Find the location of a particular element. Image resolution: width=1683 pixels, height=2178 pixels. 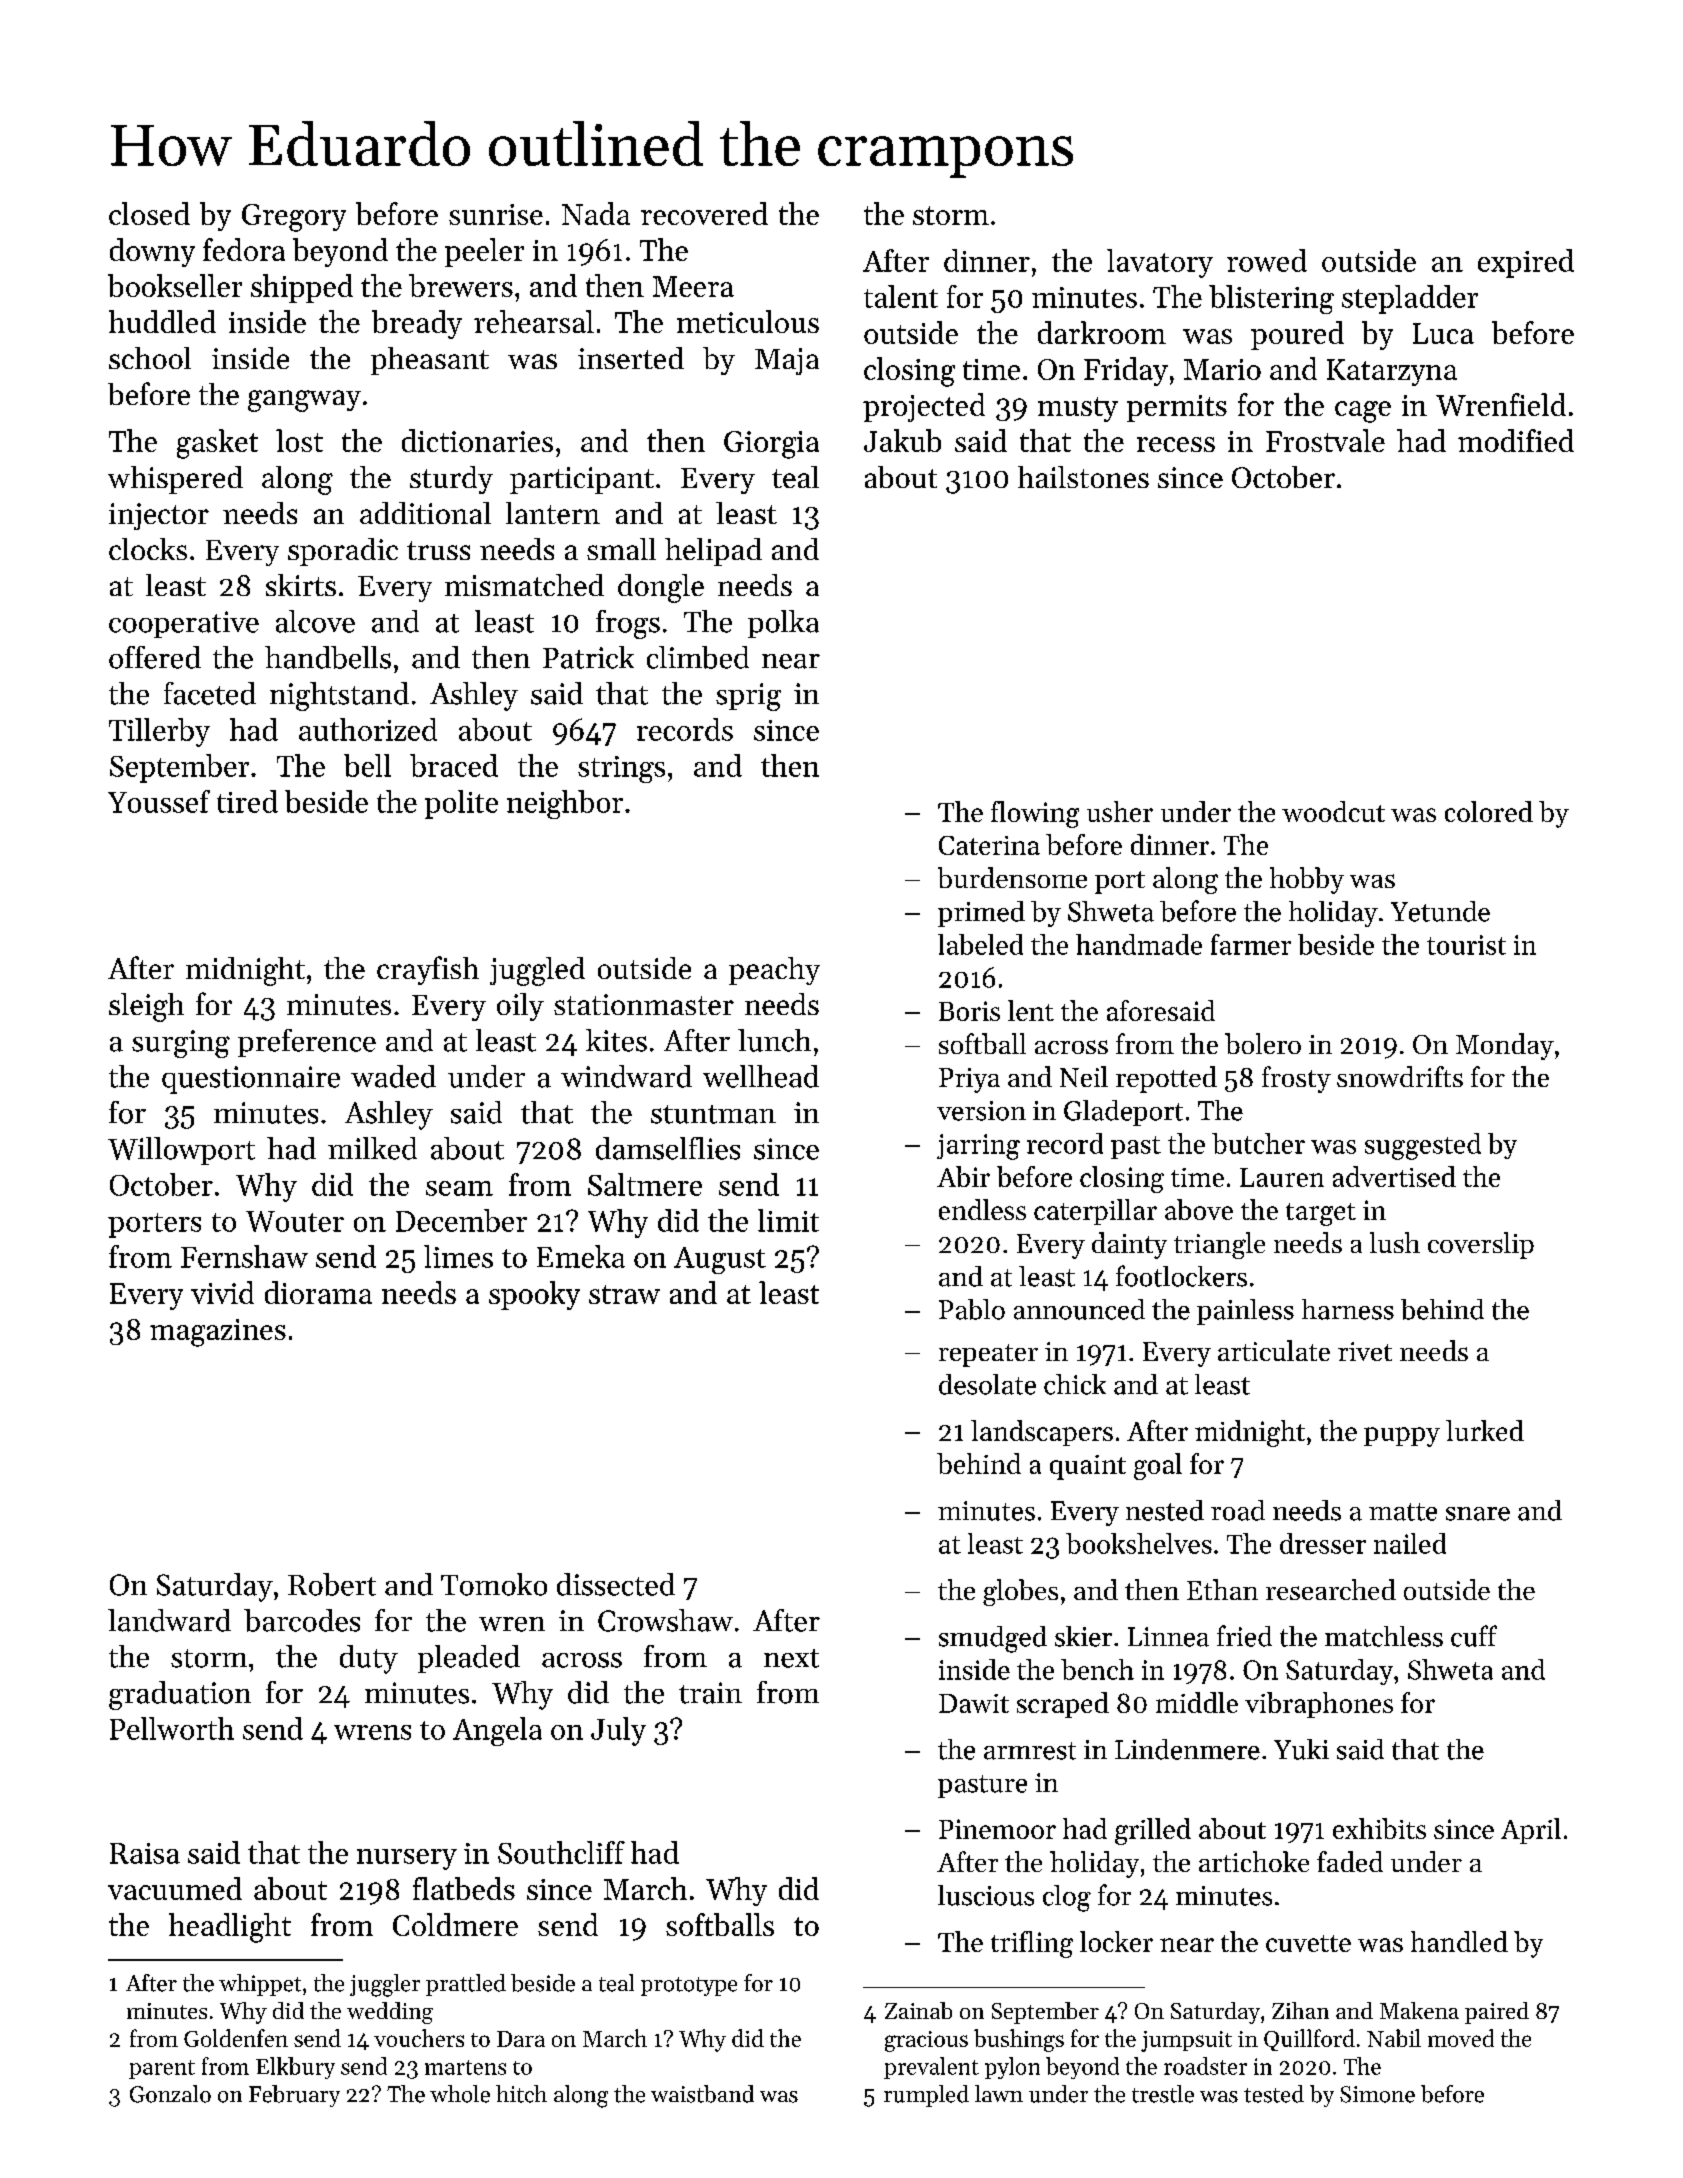

colored is located at coordinates (1489, 811).
